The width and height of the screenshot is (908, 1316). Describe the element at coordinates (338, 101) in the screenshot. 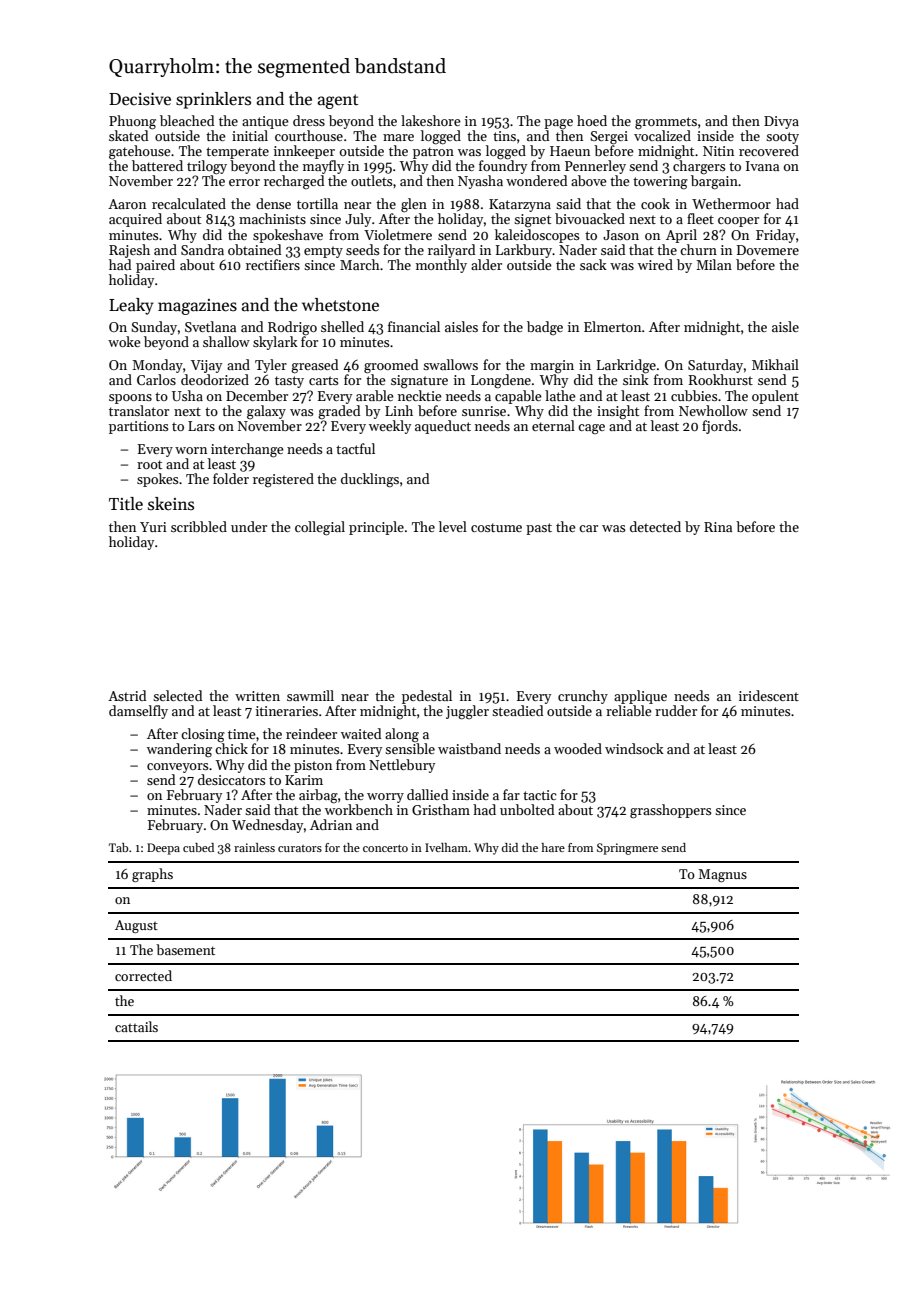

I see `agent` at that location.
